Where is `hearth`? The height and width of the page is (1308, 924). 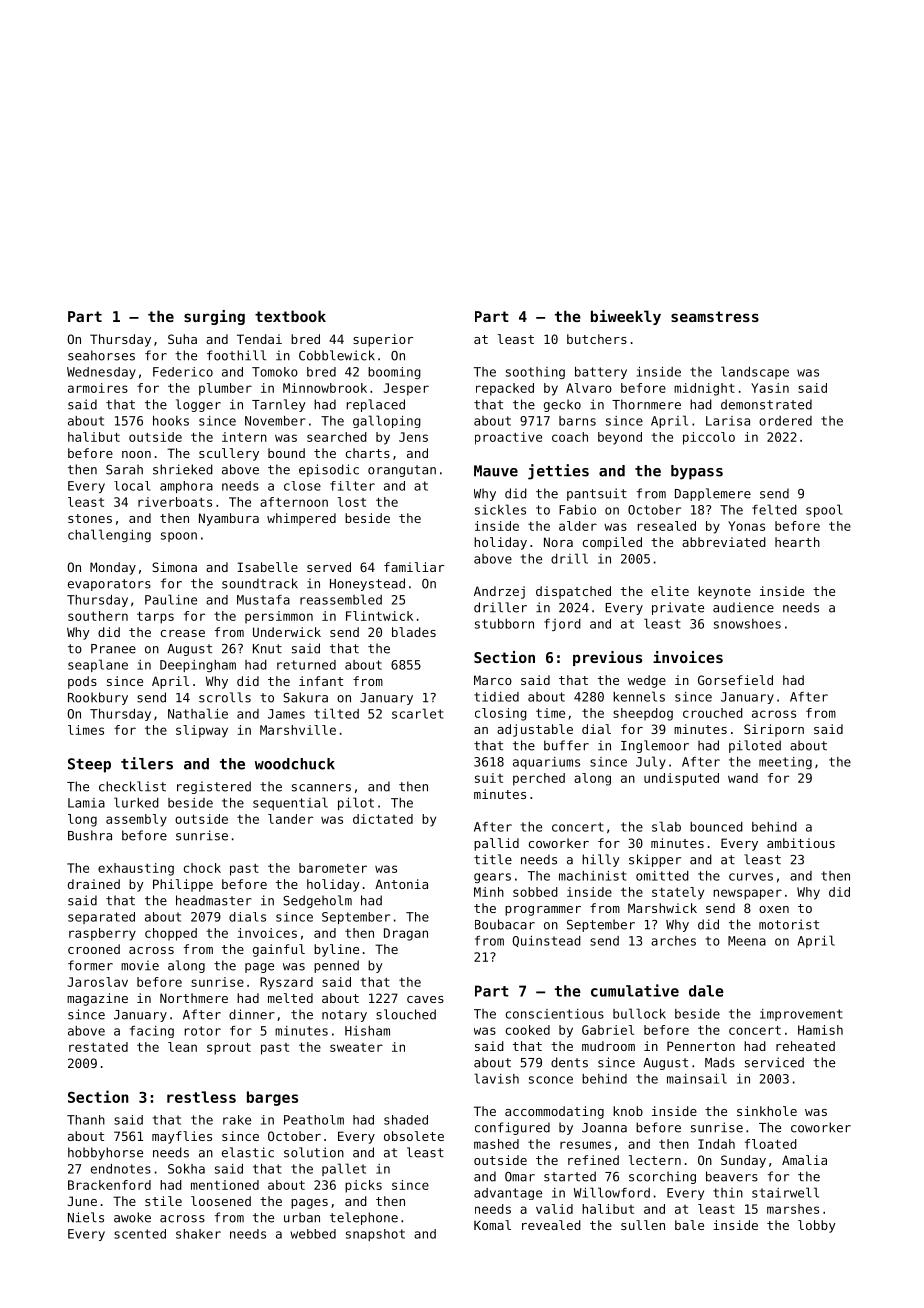 hearth is located at coordinates (797, 542).
